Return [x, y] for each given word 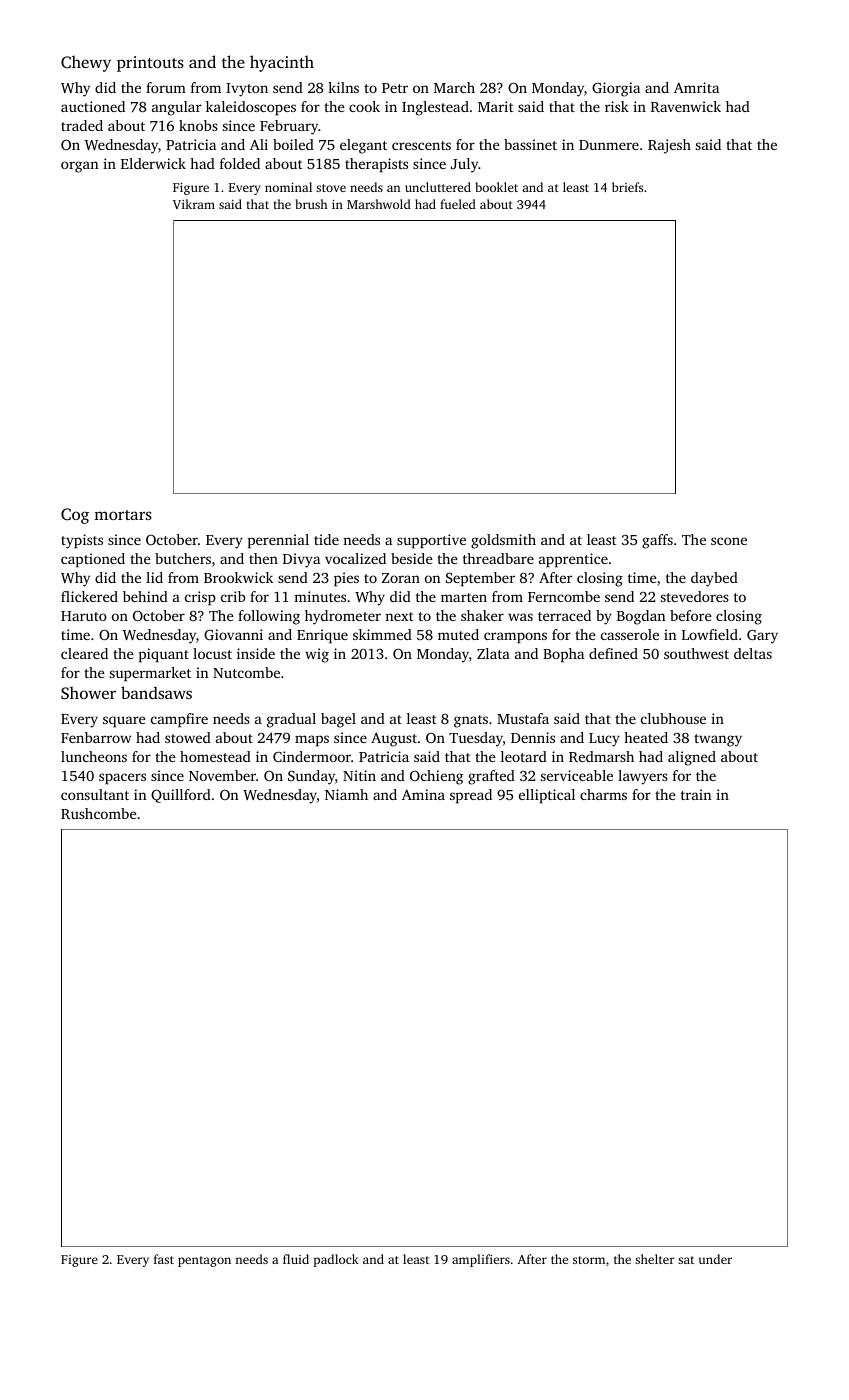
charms [603, 794]
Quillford [181, 796]
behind [145, 596]
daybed [714, 579]
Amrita [696, 87]
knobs [198, 125]
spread [471, 796]
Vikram [194, 204]
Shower [88, 693]
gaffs [657, 541]
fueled [458, 204]
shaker [482, 615]
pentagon [204, 1261]
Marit [496, 106]
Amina [423, 794]
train [696, 794]
